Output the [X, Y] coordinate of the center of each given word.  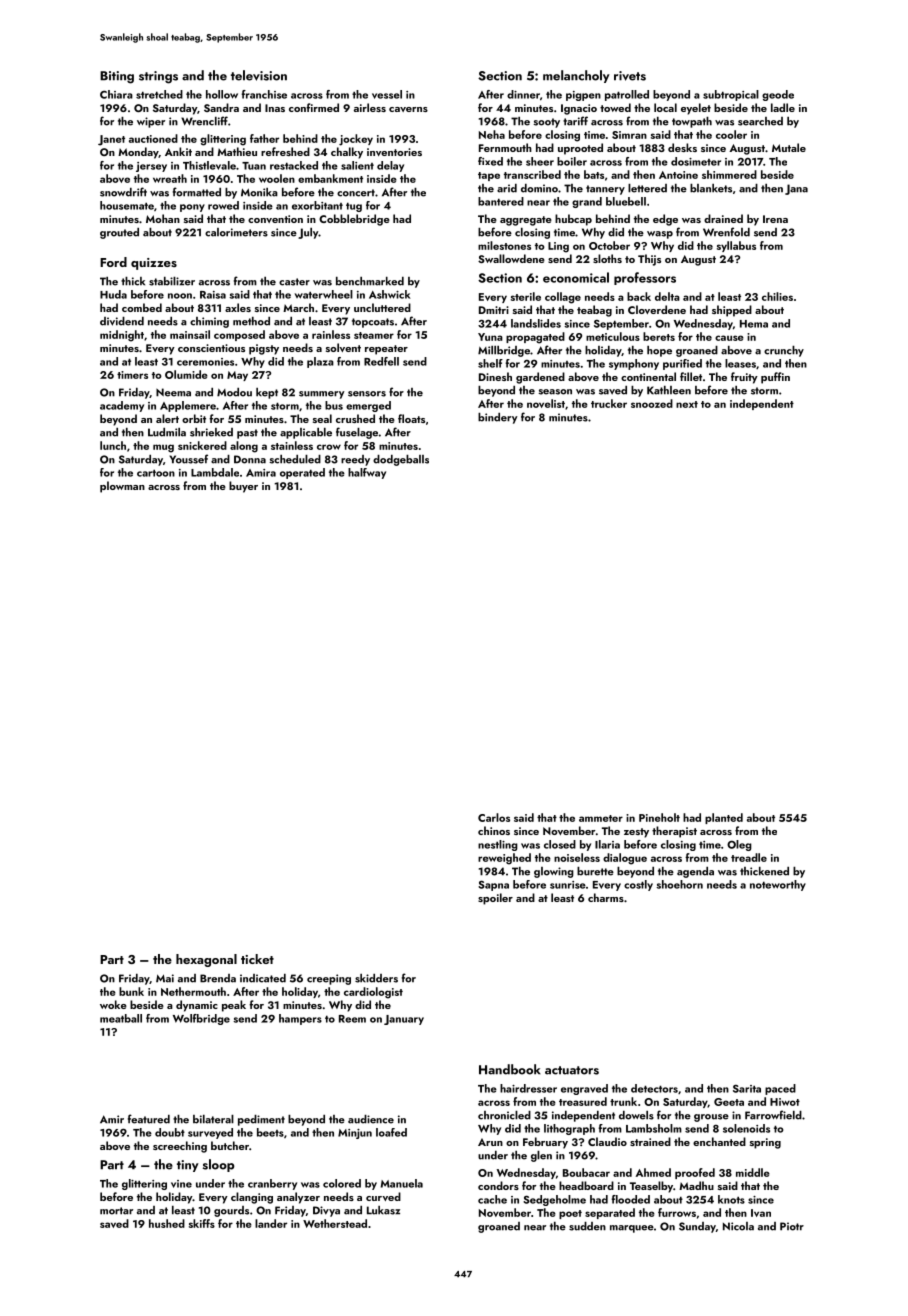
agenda [695, 872]
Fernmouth [505, 147]
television [259, 75]
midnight [122, 336]
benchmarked [370, 281]
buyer [243, 487]
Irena [775, 219]
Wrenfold [726, 232]
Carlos [494, 817]
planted [724, 818]
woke [113, 1004]
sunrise [568, 885]
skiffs [202, 1223]
